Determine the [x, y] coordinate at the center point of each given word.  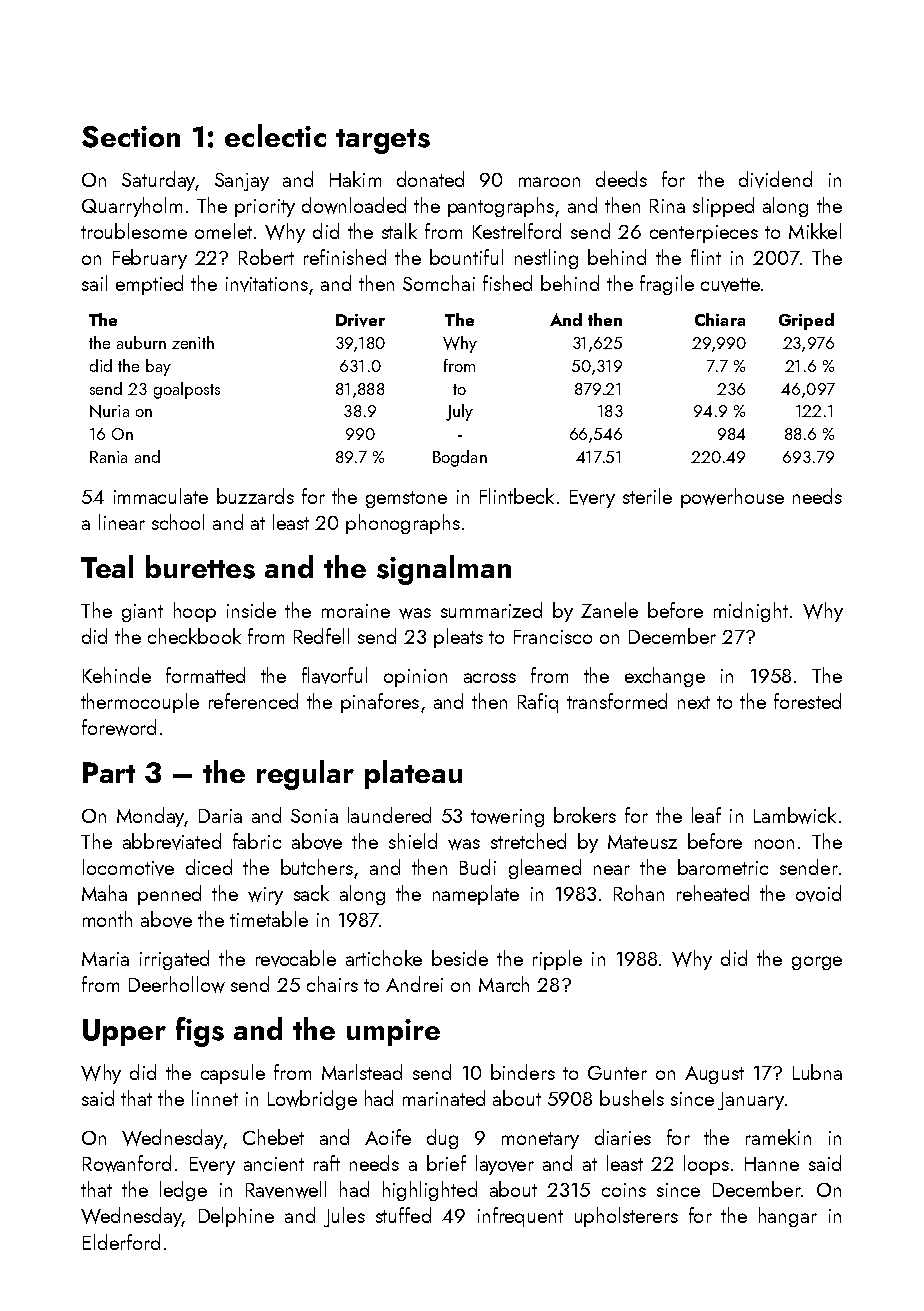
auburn [141, 342]
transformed [617, 701]
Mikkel [815, 231]
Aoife [388, 1137]
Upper [124, 1032]
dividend [775, 179]
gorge [817, 963]
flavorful [334, 675]
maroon [549, 182]
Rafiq [538, 703]
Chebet [273, 1137]
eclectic [275, 135]
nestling [546, 259]
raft [327, 1163]
